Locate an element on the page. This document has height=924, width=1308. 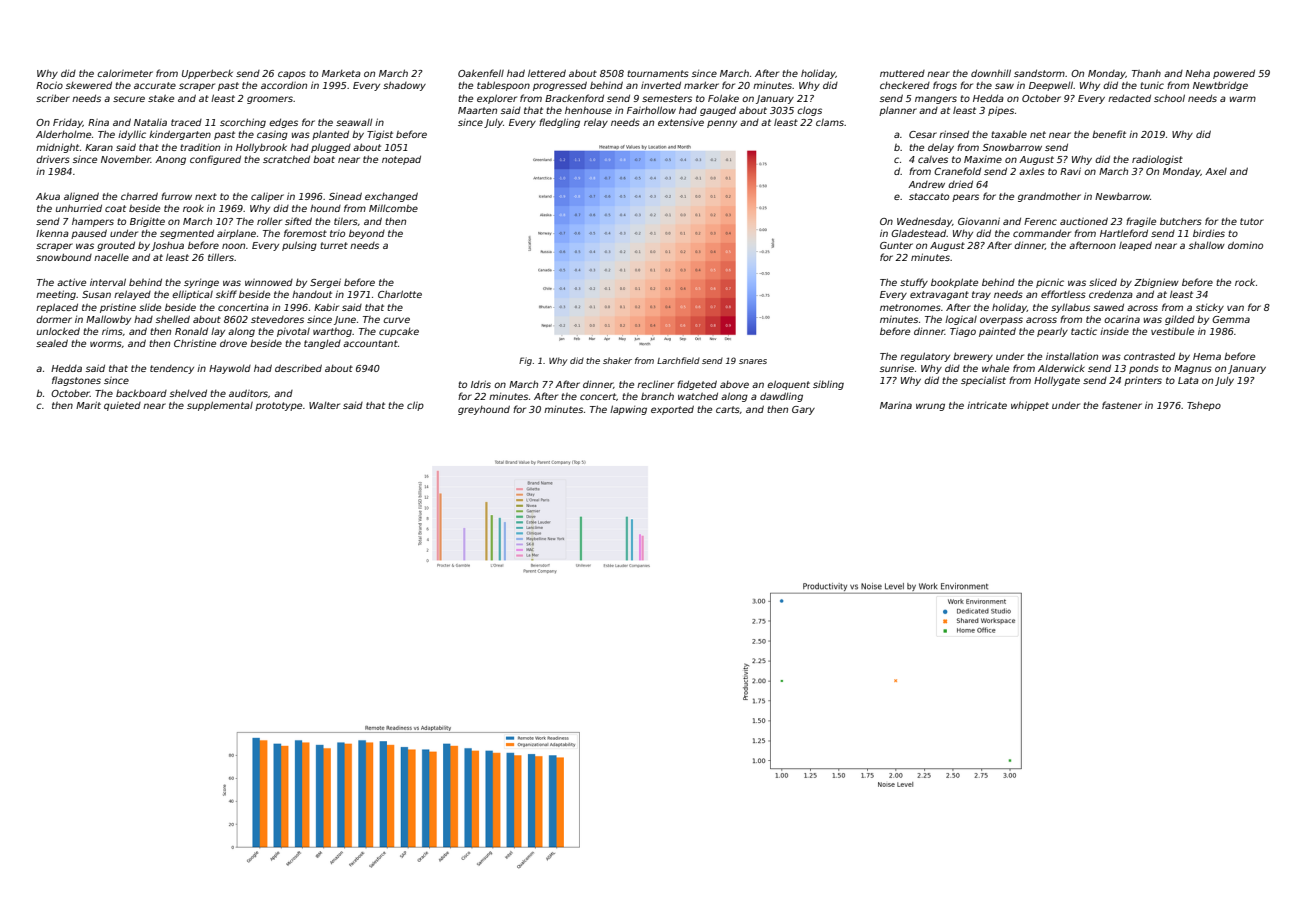
Neha is located at coordinates (1197, 73).
